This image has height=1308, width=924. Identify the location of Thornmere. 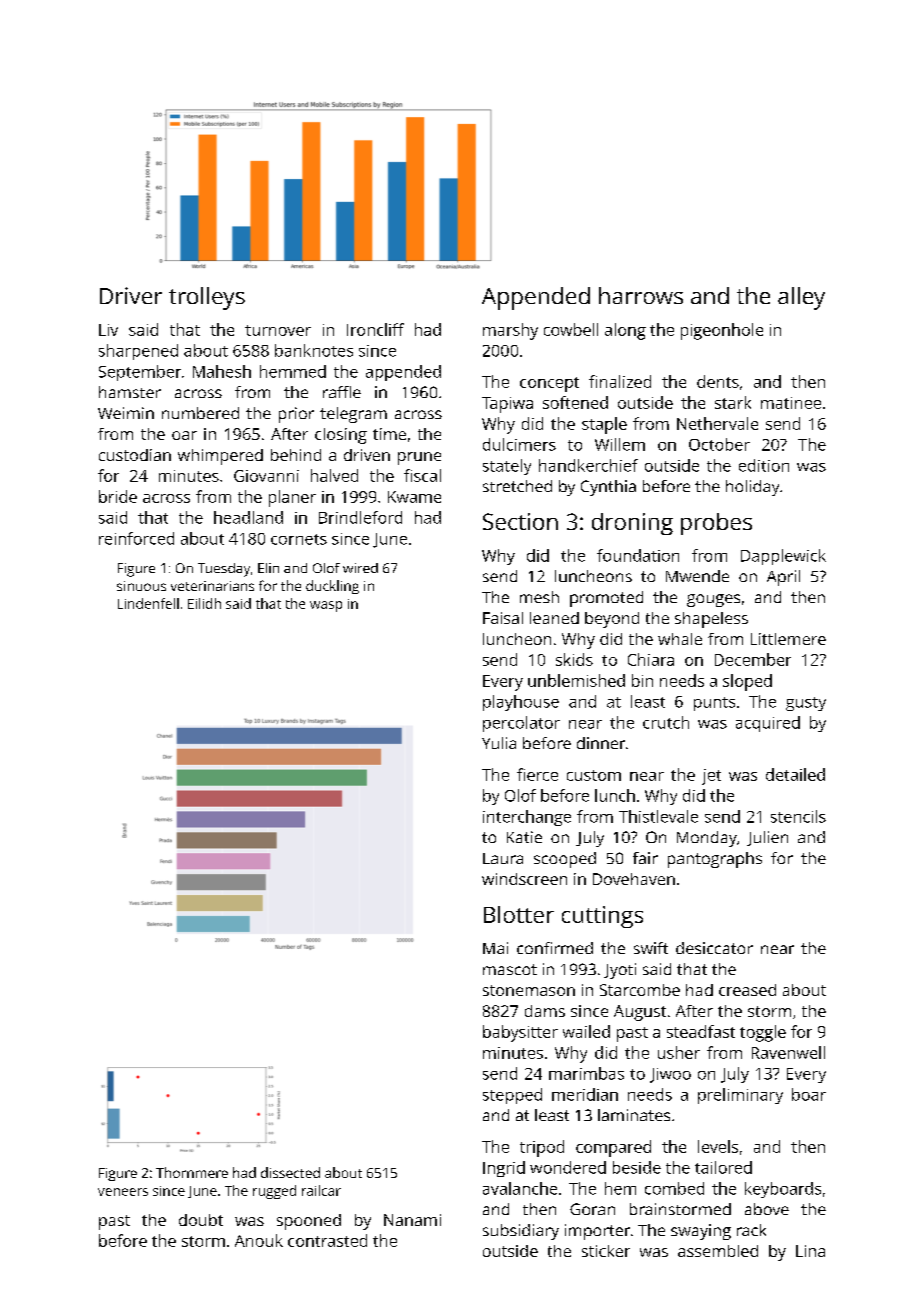
(192, 1172).
